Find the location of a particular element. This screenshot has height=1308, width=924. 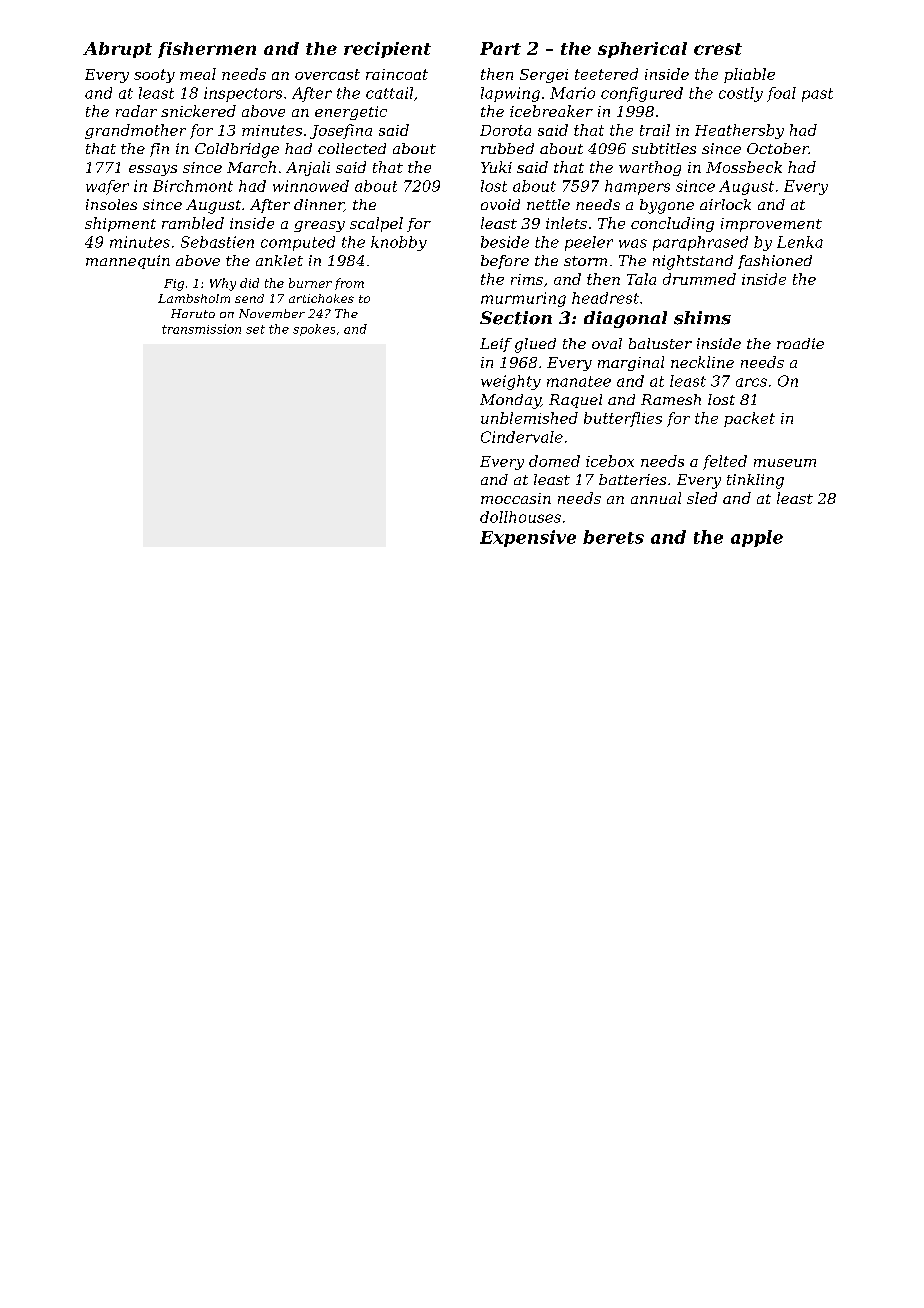

butterflies is located at coordinates (623, 419).
